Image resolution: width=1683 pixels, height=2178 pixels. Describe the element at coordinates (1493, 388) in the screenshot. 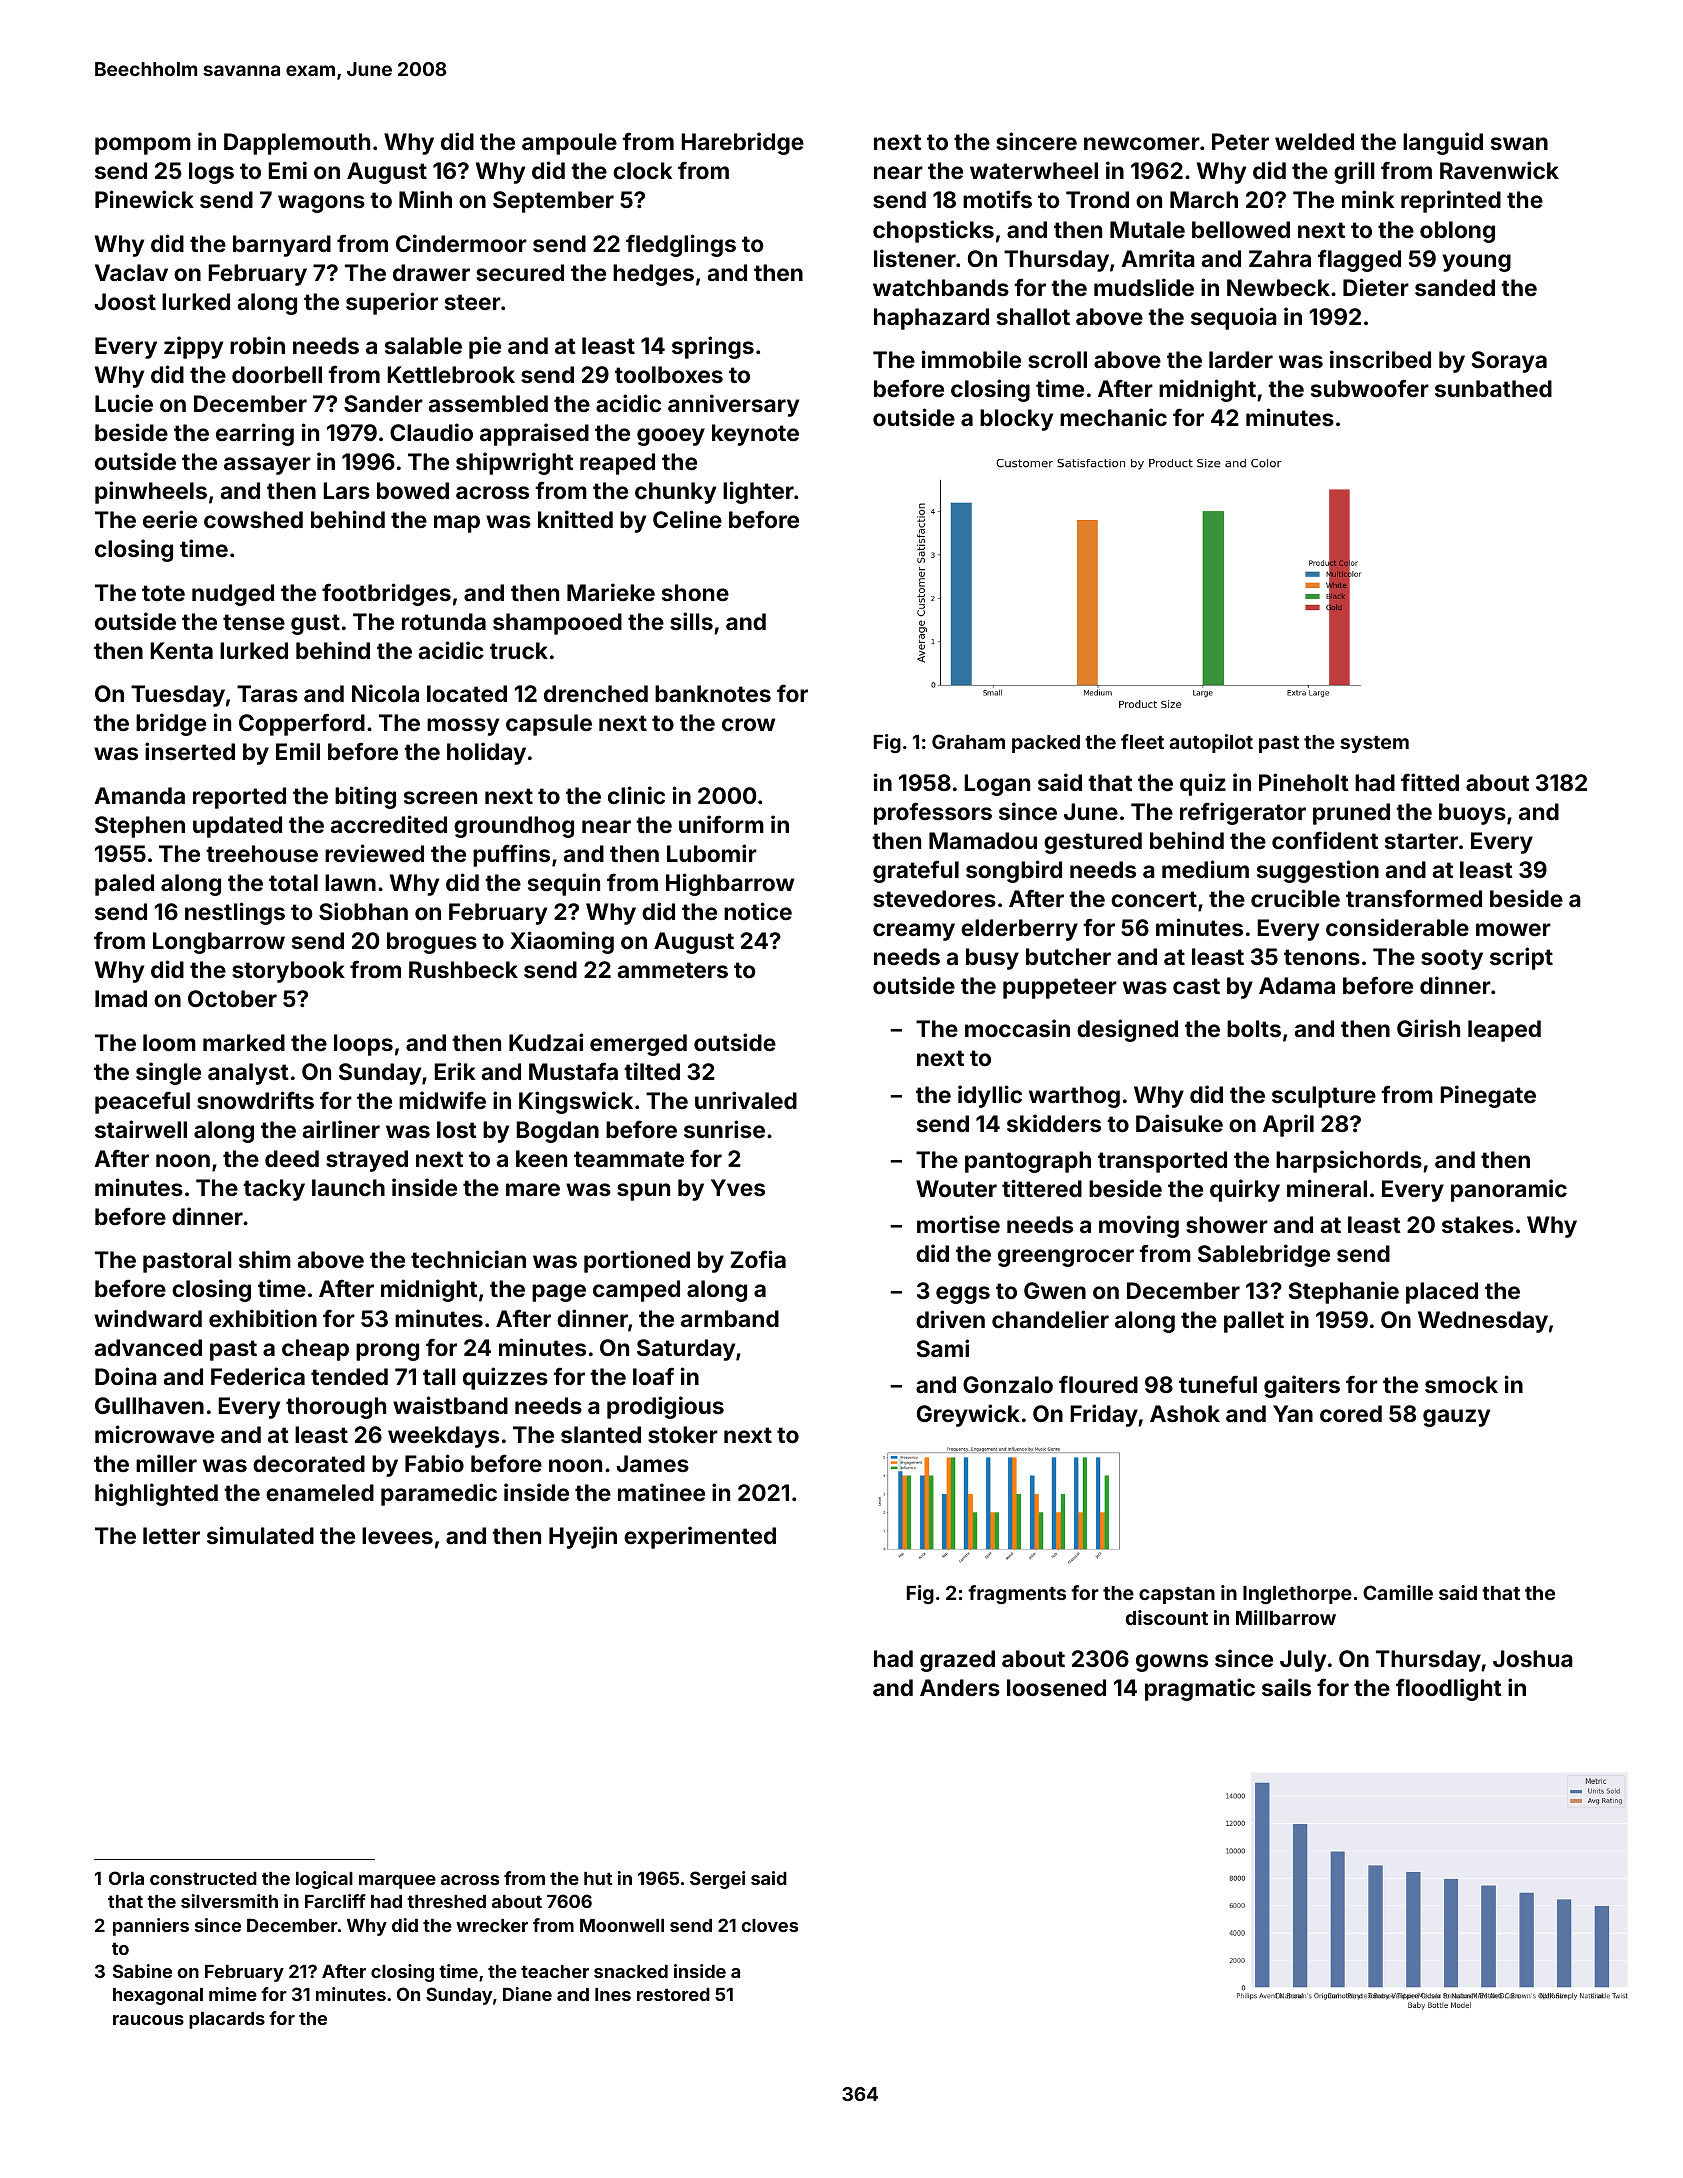

I see `sunbathed` at that location.
